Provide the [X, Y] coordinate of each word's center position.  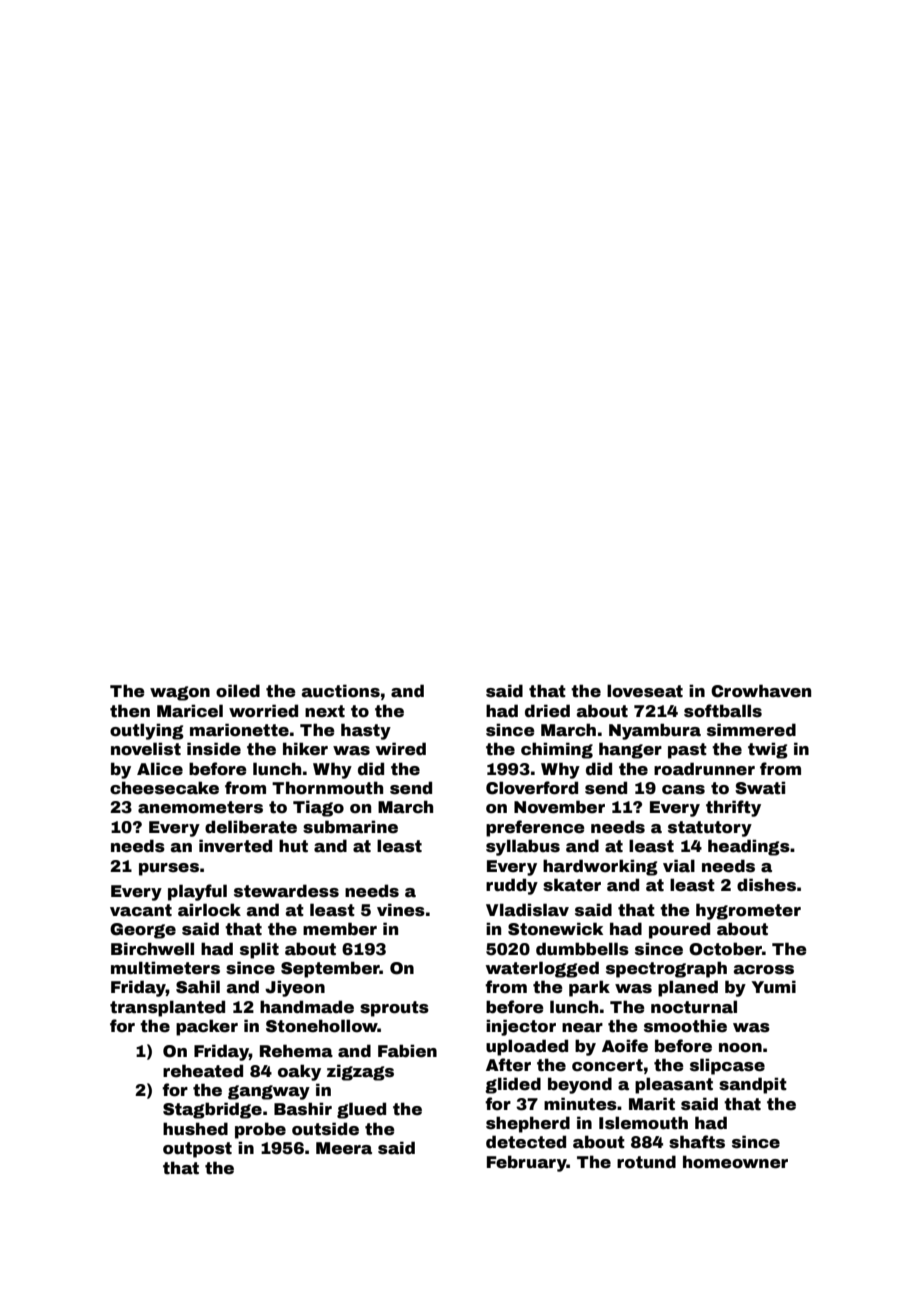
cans [683, 790]
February [527, 1163]
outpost [197, 1150]
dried [547, 711]
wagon [180, 693]
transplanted [167, 1008]
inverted [235, 846]
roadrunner [704, 769]
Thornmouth [327, 788]
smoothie [685, 1026]
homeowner [735, 1162]
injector [521, 1027]
